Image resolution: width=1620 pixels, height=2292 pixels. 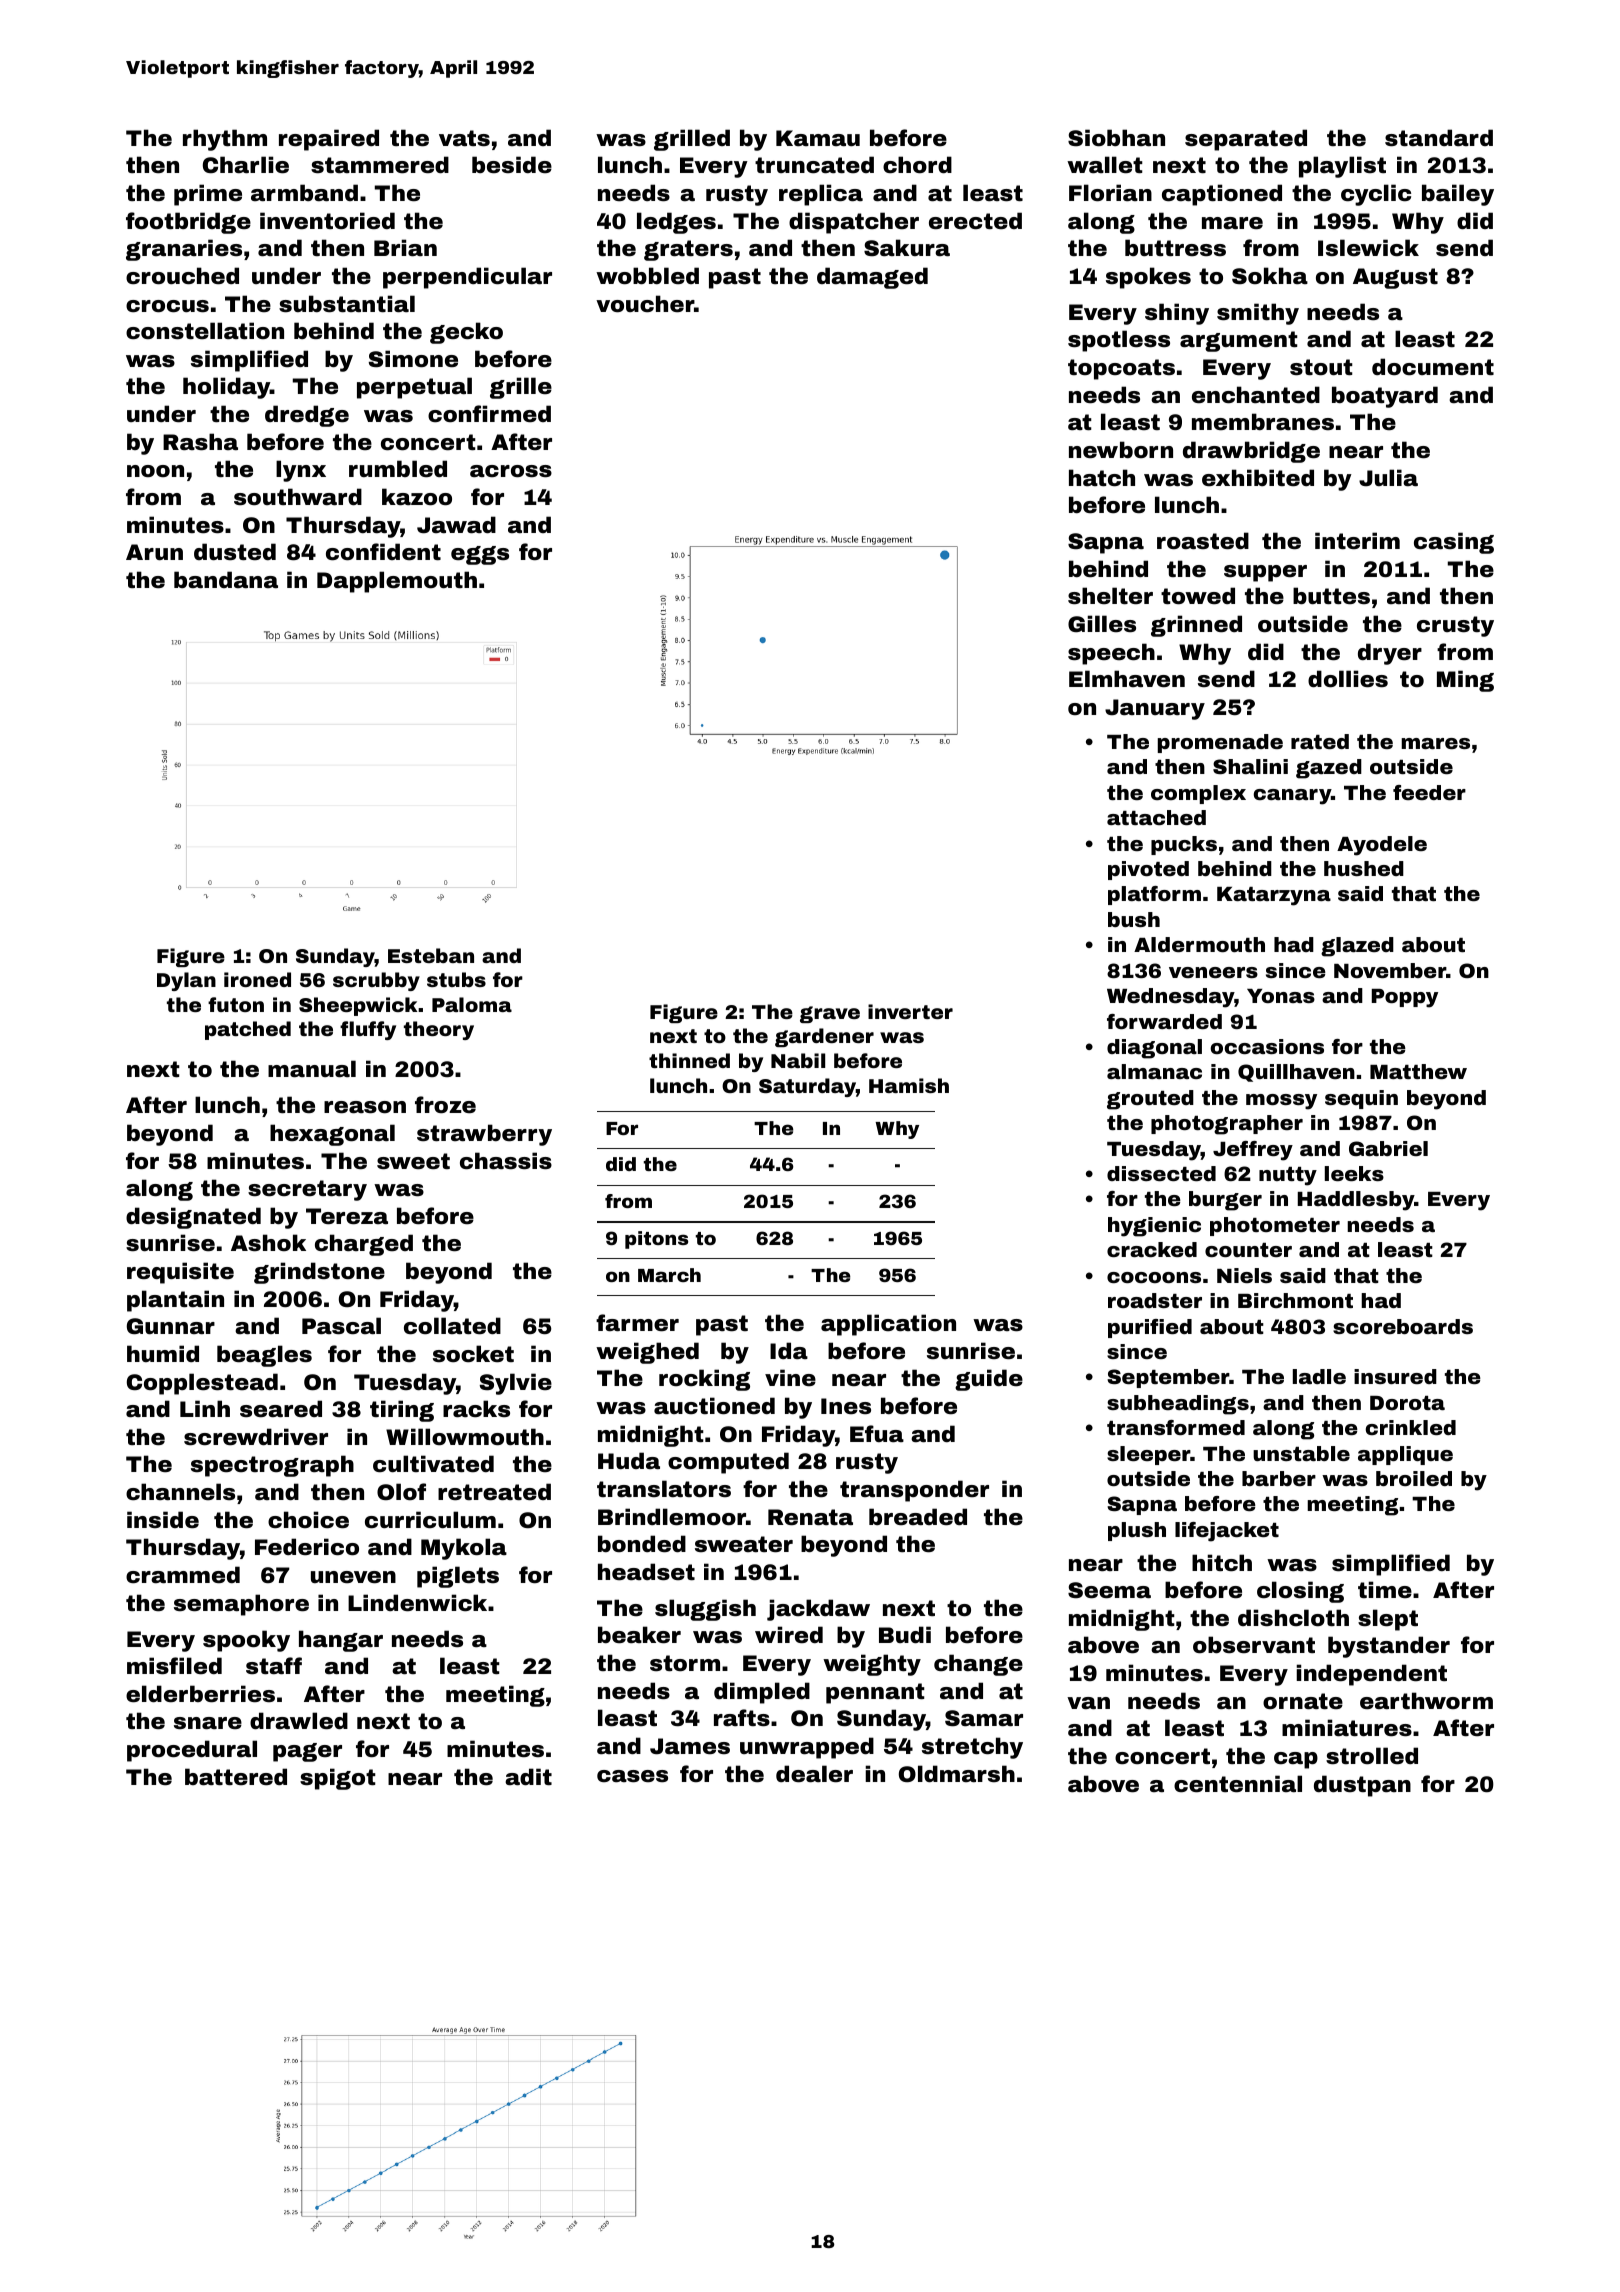 I want to click on ironed, so click(x=257, y=979).
